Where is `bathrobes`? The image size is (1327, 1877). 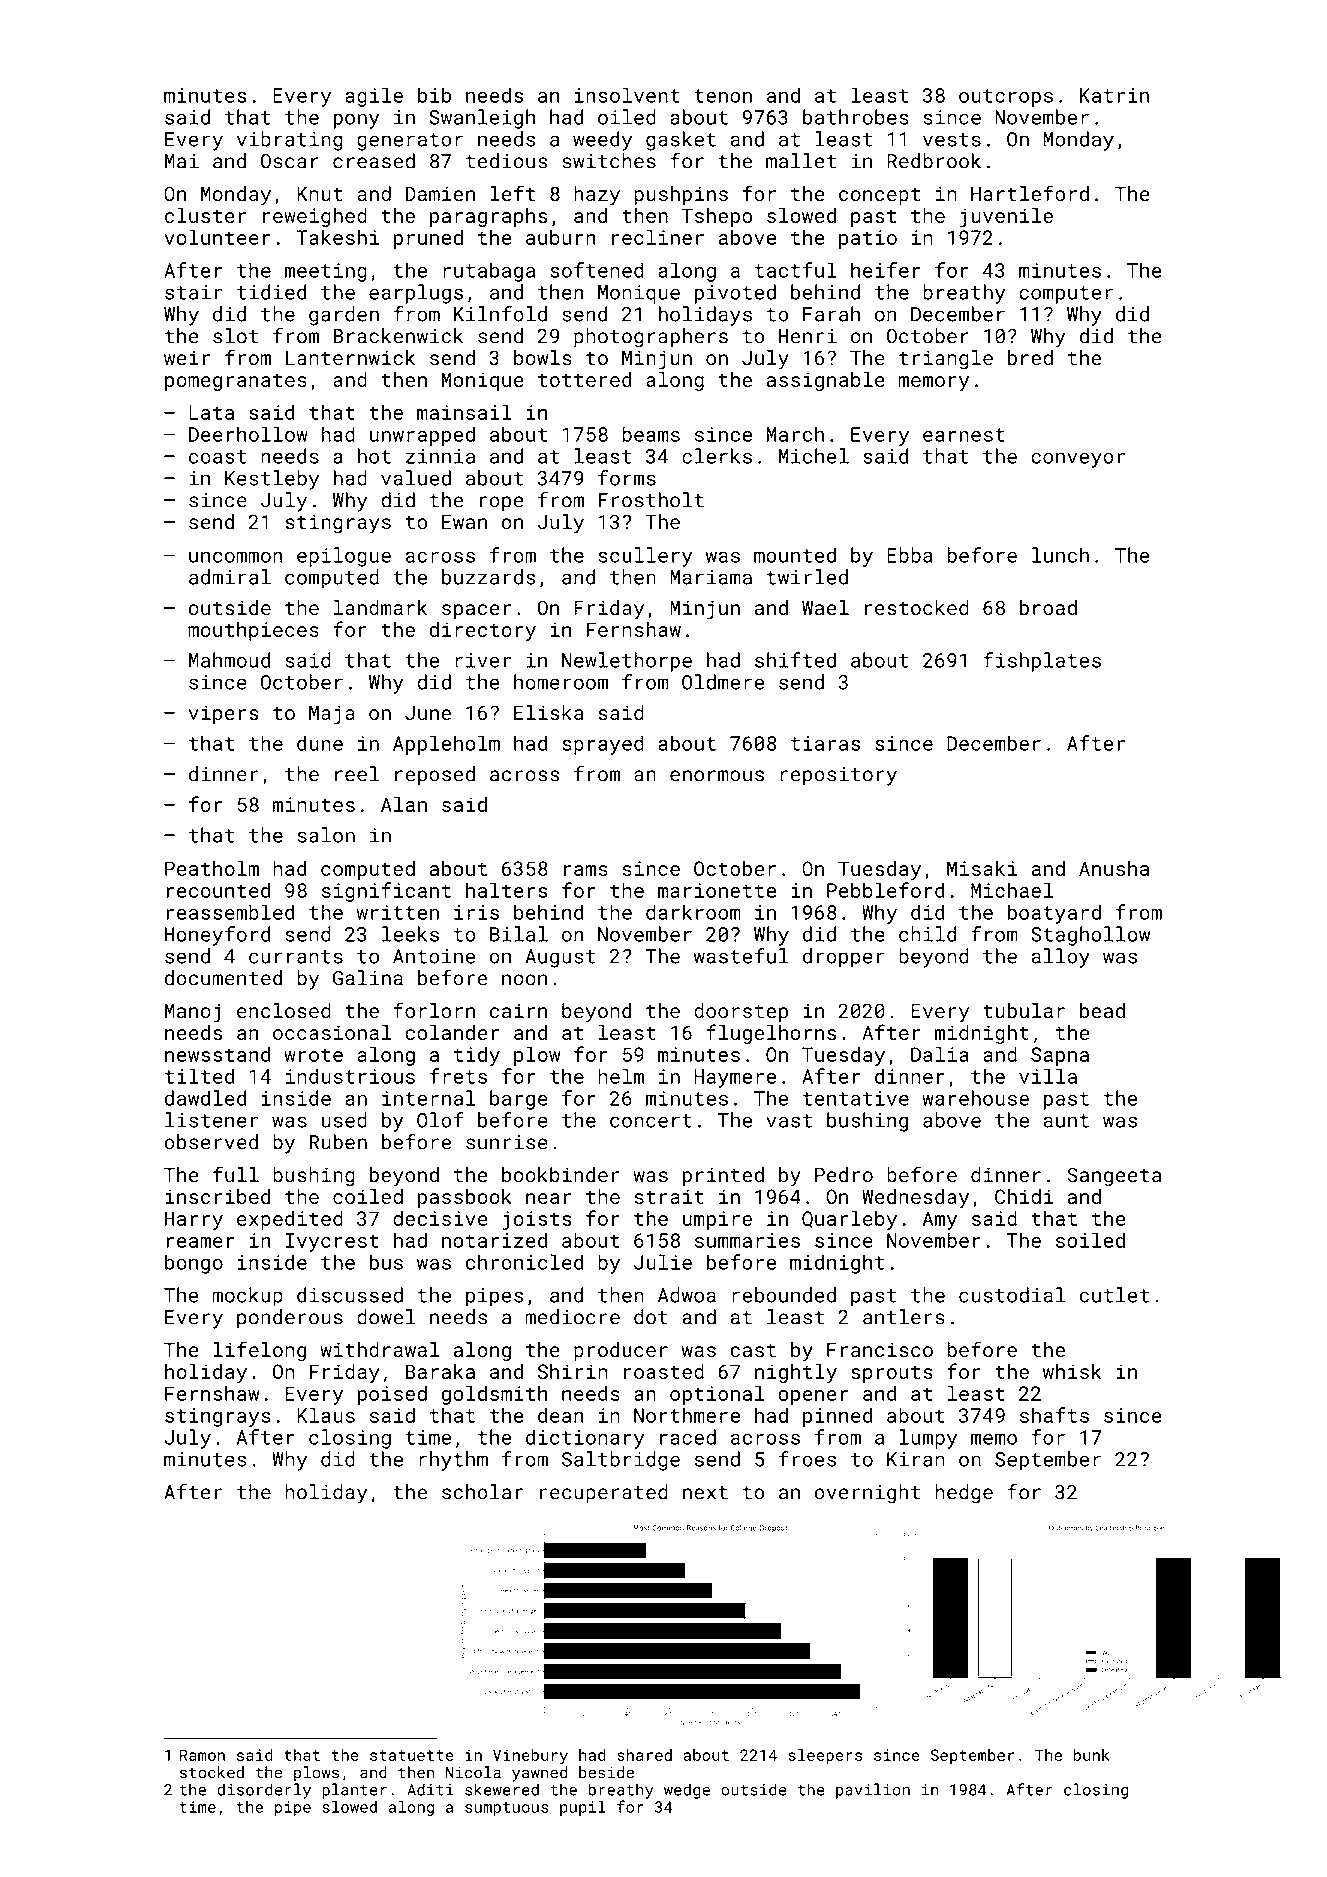
bathrobes is located at coordinates (856, 117).
